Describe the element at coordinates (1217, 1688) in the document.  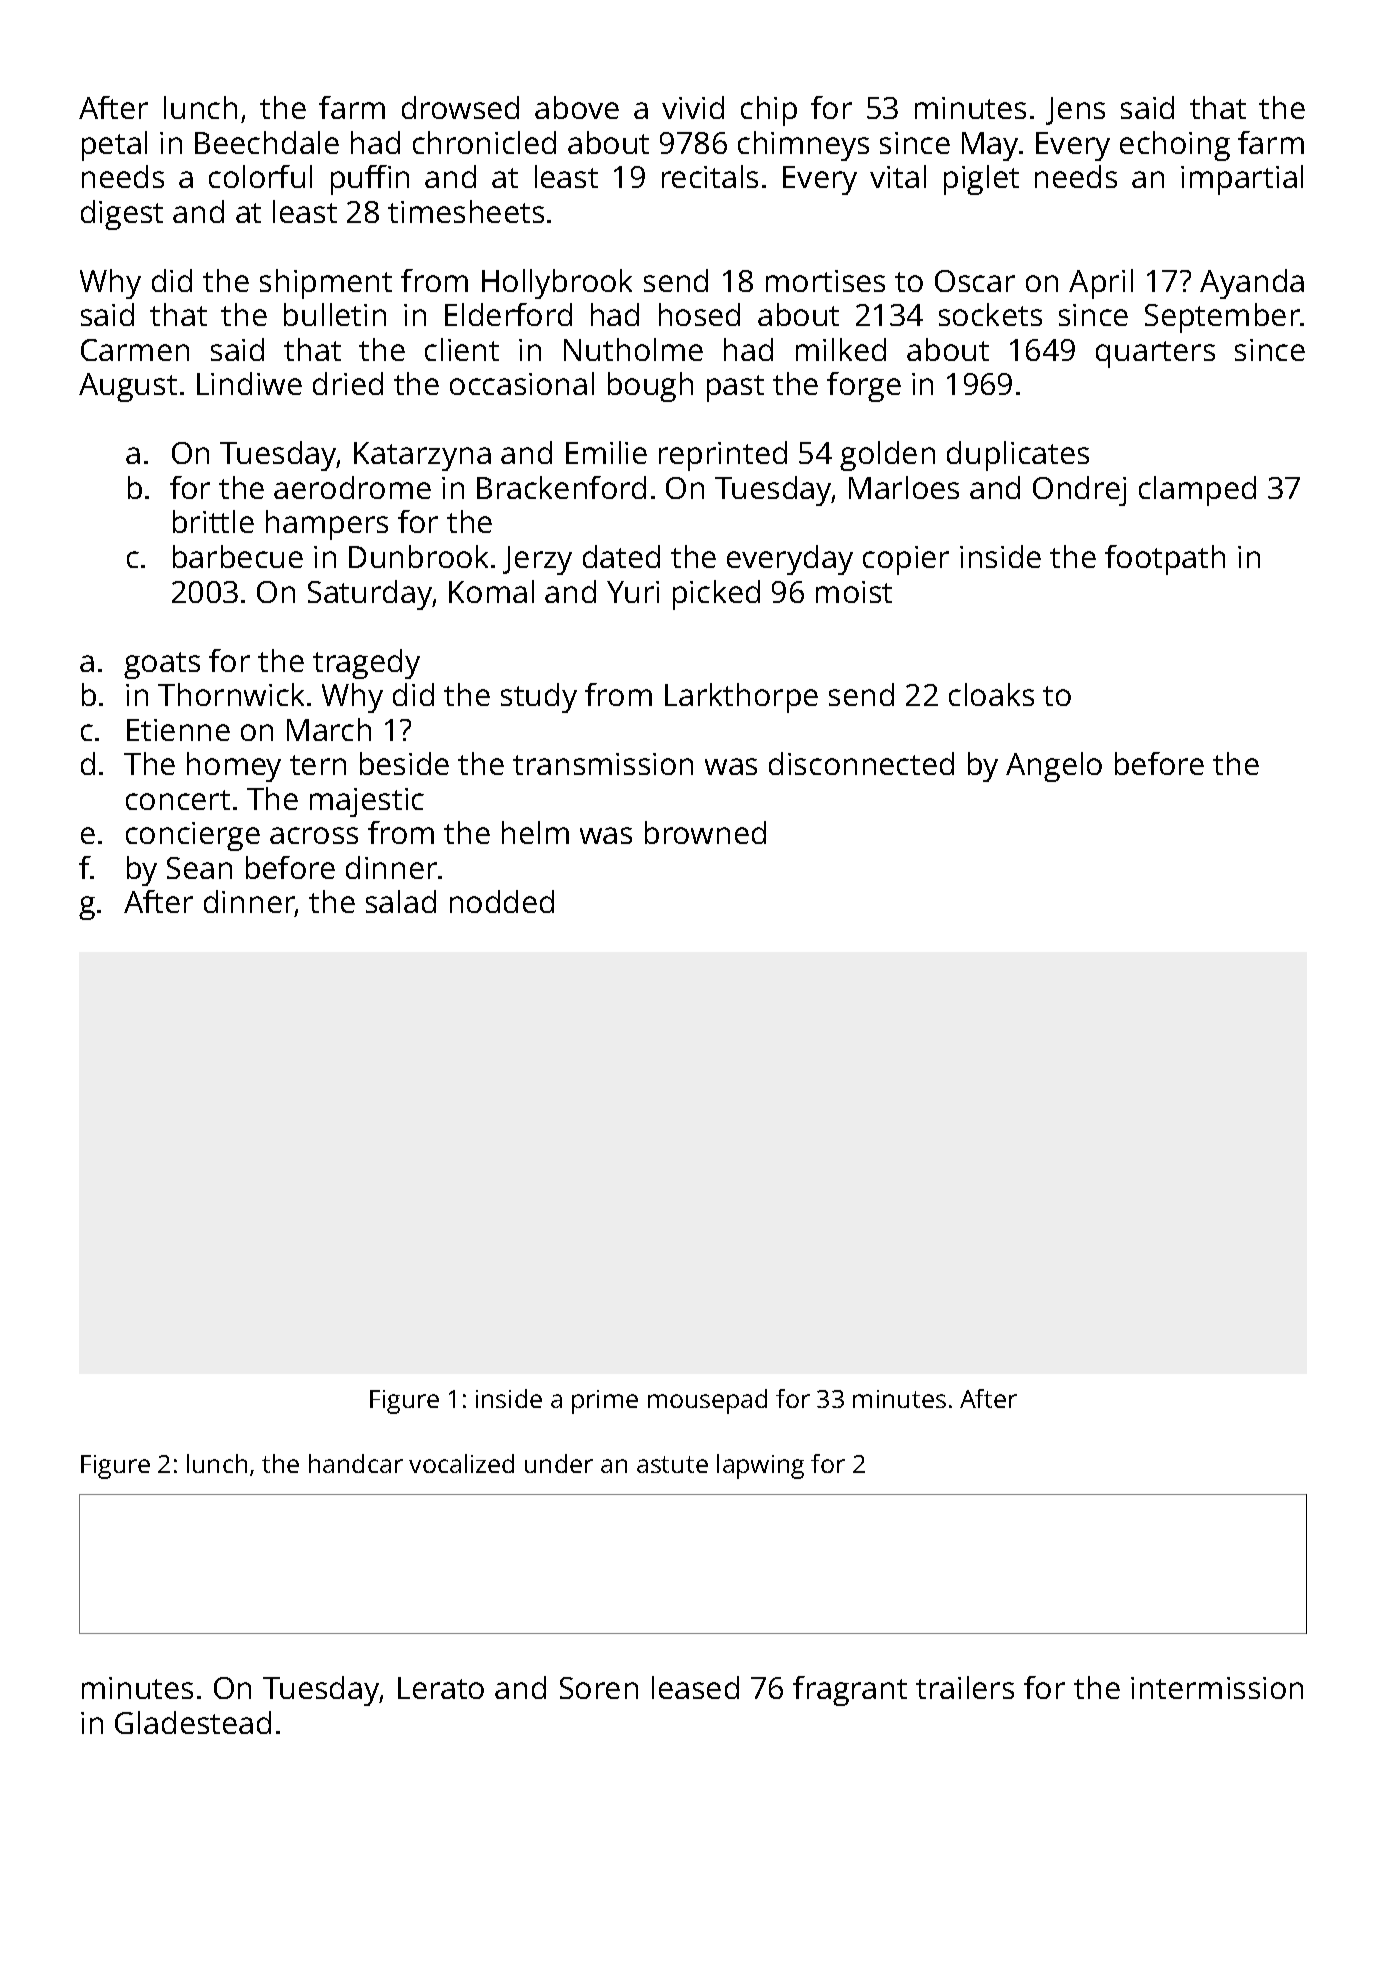
I see `intermission` at that location.
